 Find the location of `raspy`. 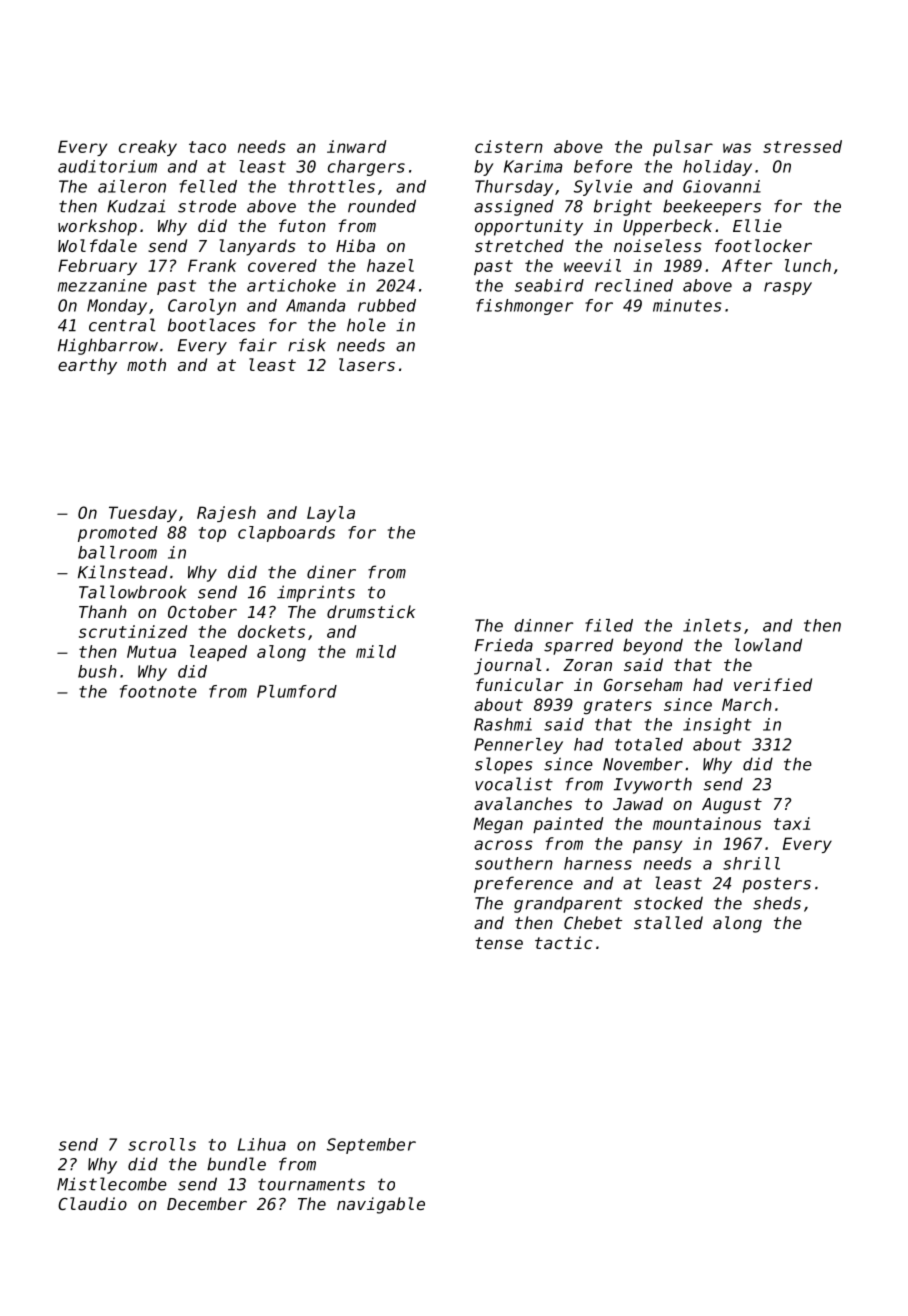

raspy is located at coordinates (788, 288).
